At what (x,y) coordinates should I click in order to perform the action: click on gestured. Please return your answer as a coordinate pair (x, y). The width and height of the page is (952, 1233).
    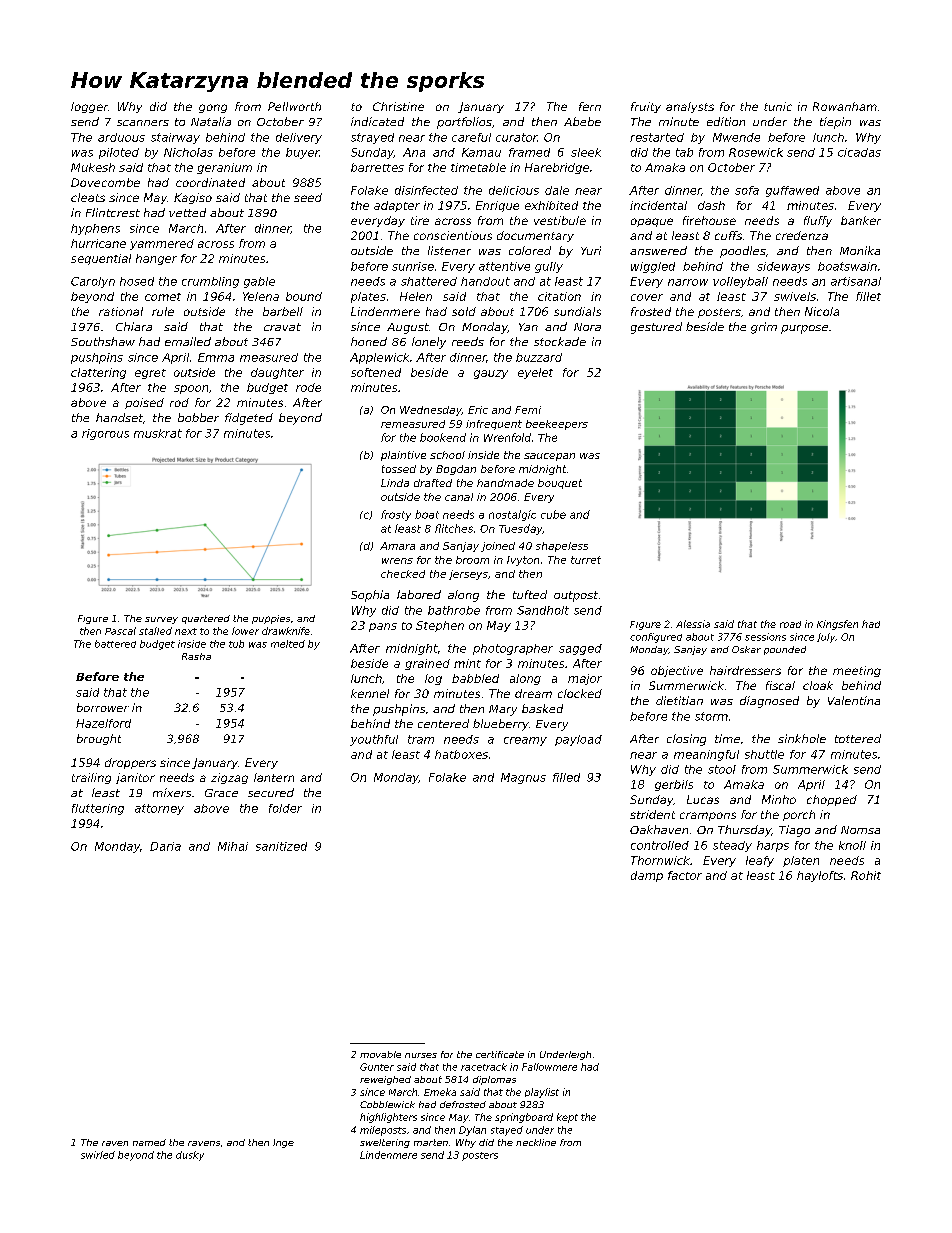
    Looking at the image, I should click on (656, 328).
